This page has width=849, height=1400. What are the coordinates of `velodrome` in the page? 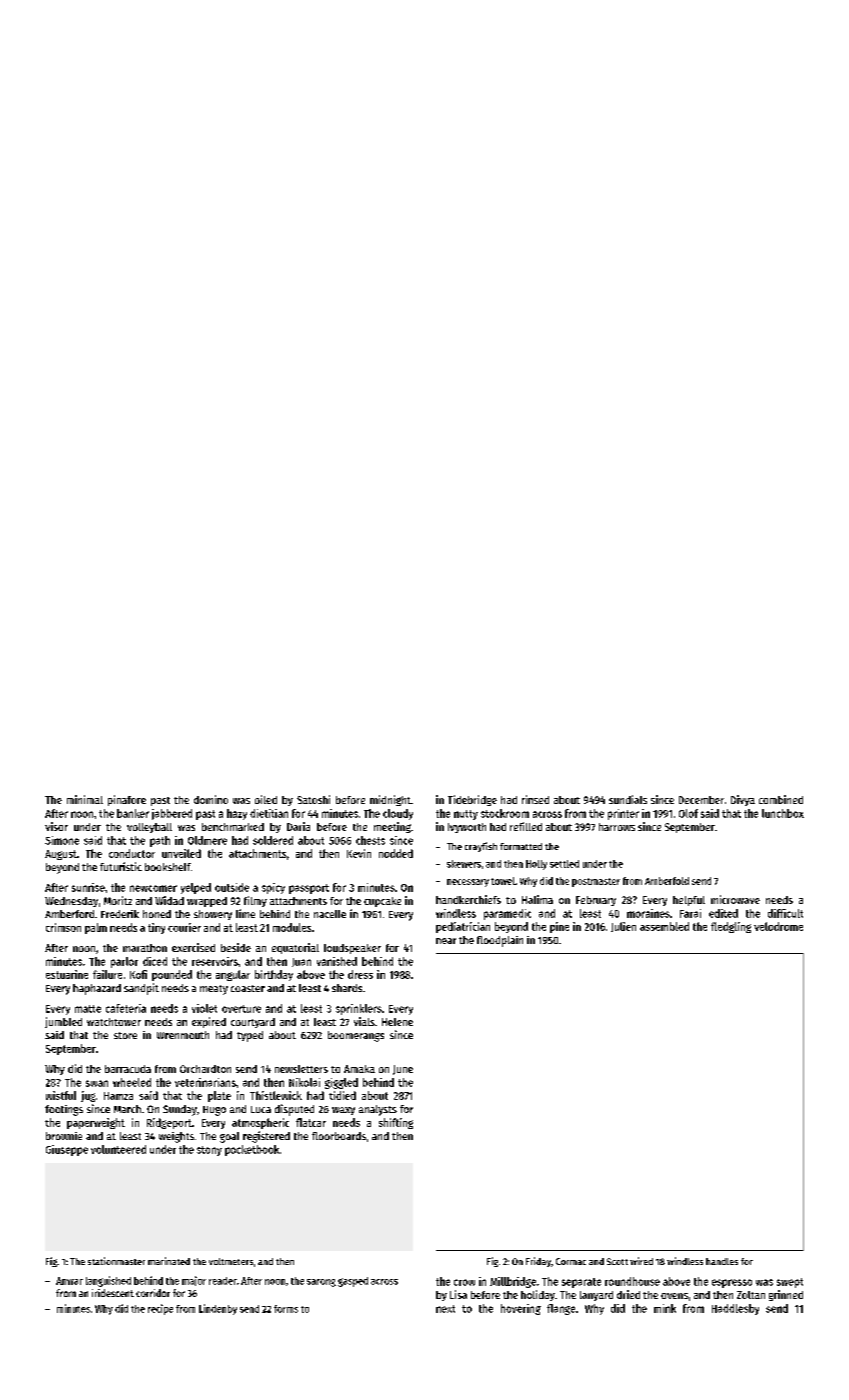 It's located at (778, 926).
